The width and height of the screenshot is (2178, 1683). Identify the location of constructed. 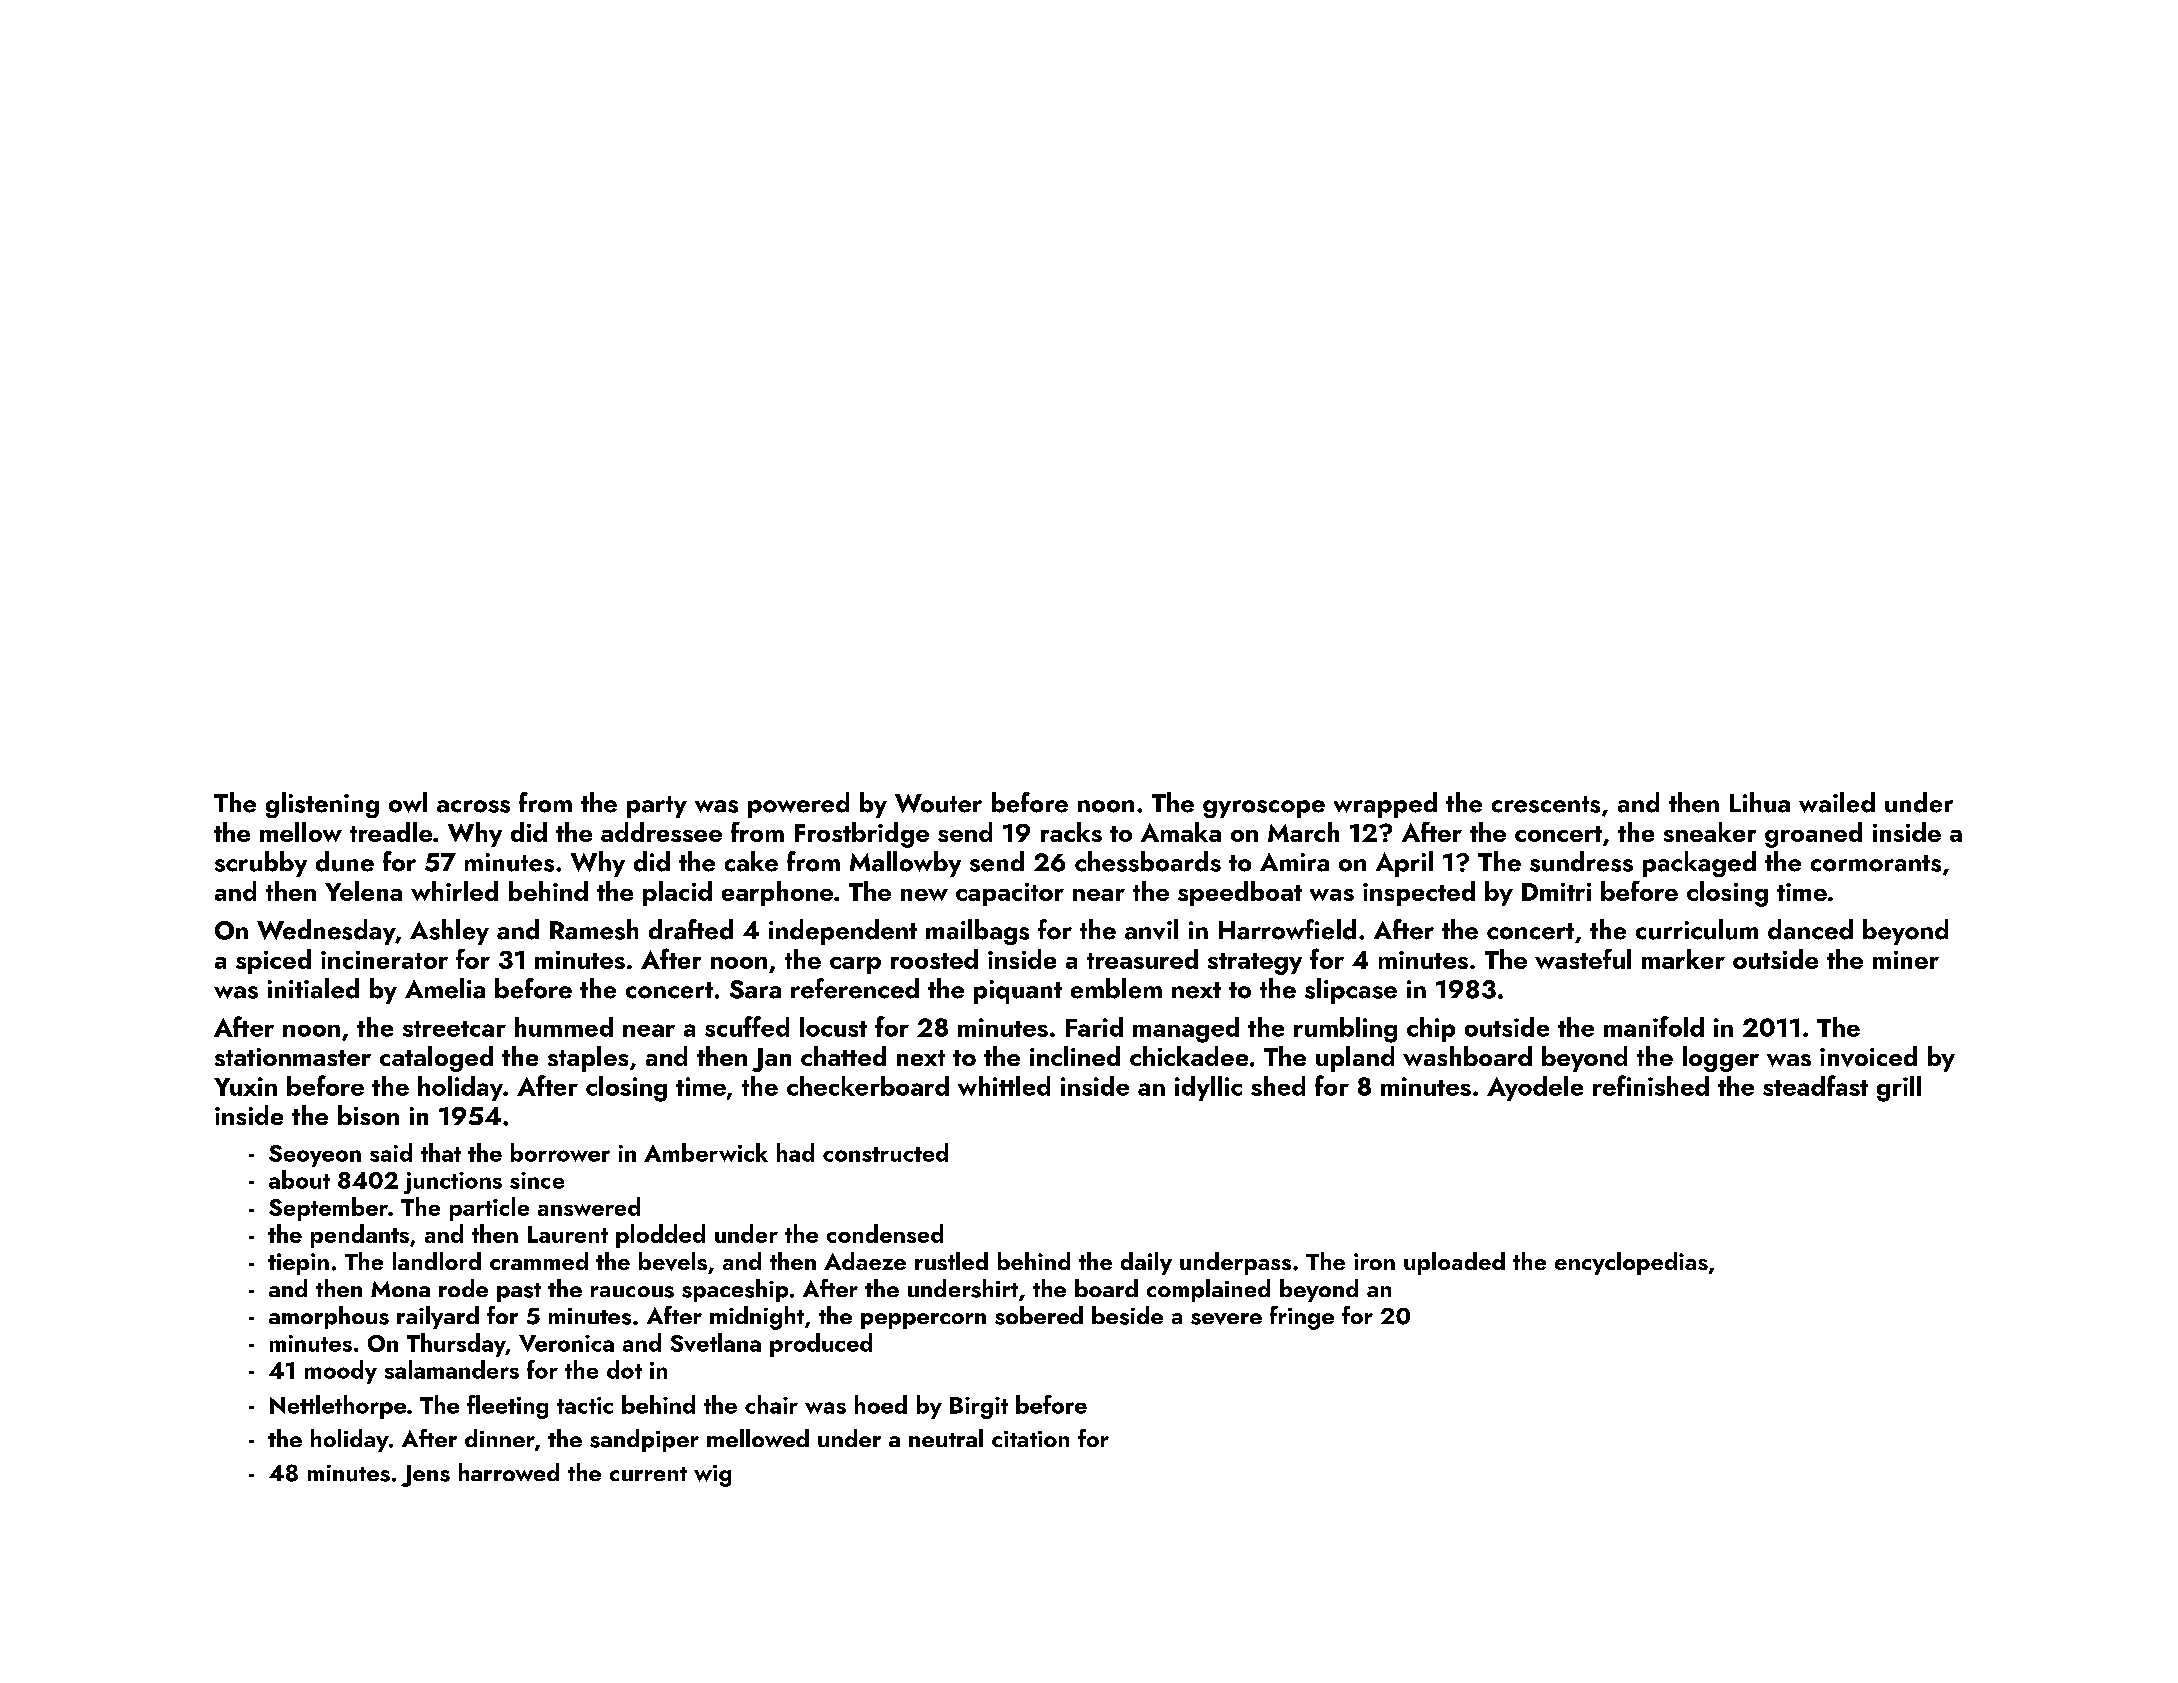
(885, 1152).
